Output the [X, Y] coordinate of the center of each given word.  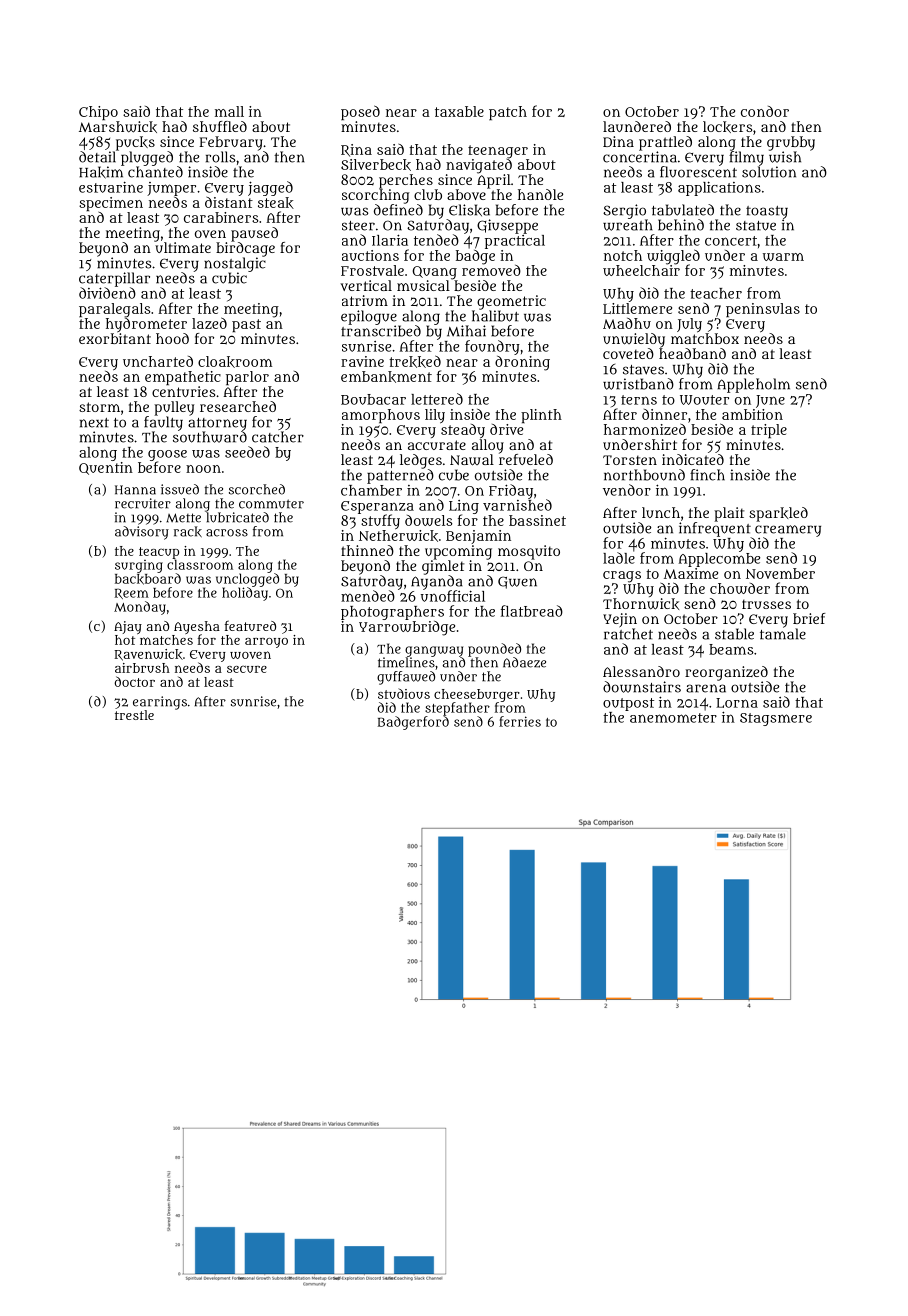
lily [435, 416]
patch [508, 113]
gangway [434, 651]
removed [491, 270]
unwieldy [634, 340]
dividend [107, 293]
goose [167, 455]
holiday [245, 594]
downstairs [642, 687]
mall [229, 111]
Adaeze [524, 662]
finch [707, 475]
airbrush [142, 668]
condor [765, 111]
